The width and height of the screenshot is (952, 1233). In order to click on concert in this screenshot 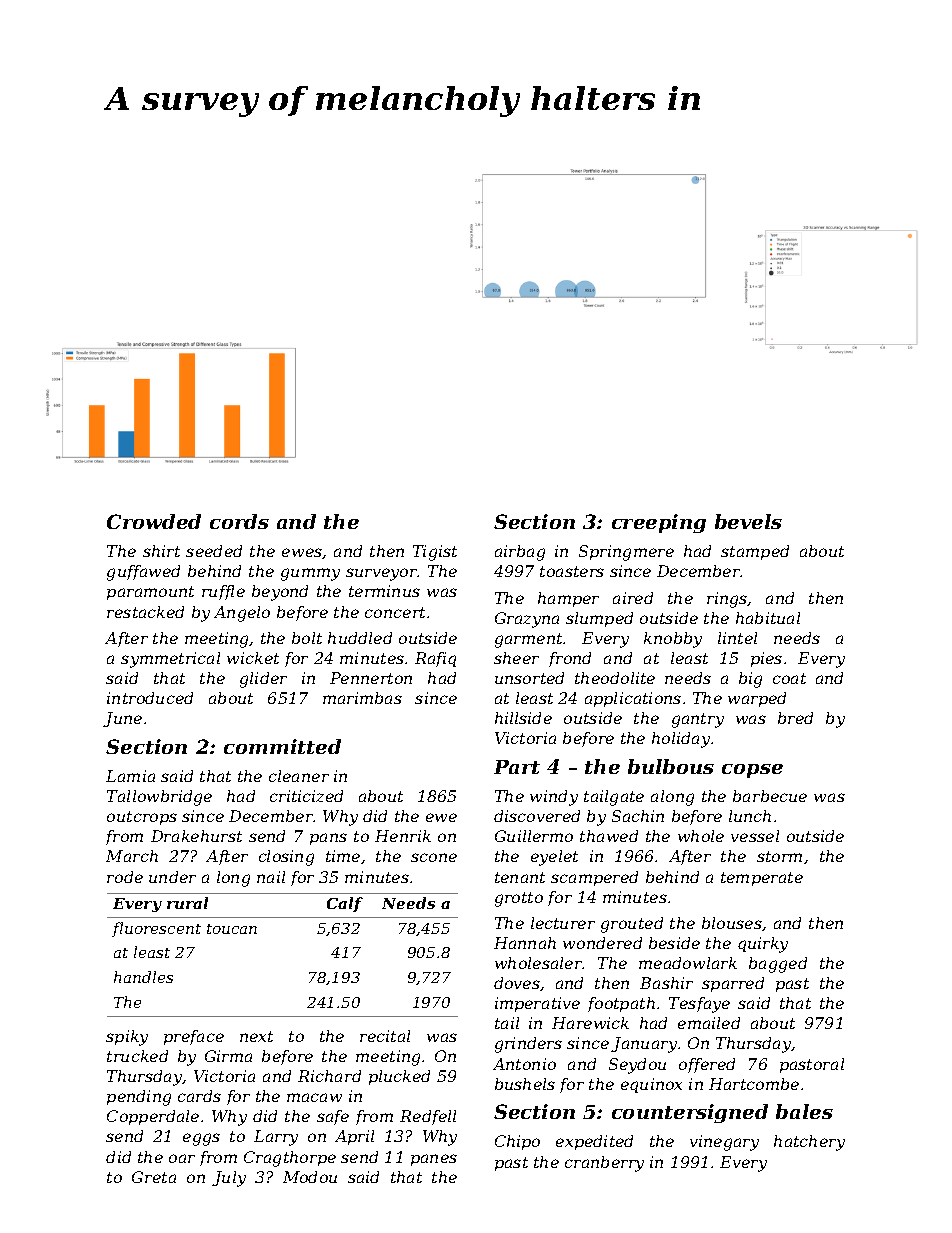, I will do `click(395, 612)`.
